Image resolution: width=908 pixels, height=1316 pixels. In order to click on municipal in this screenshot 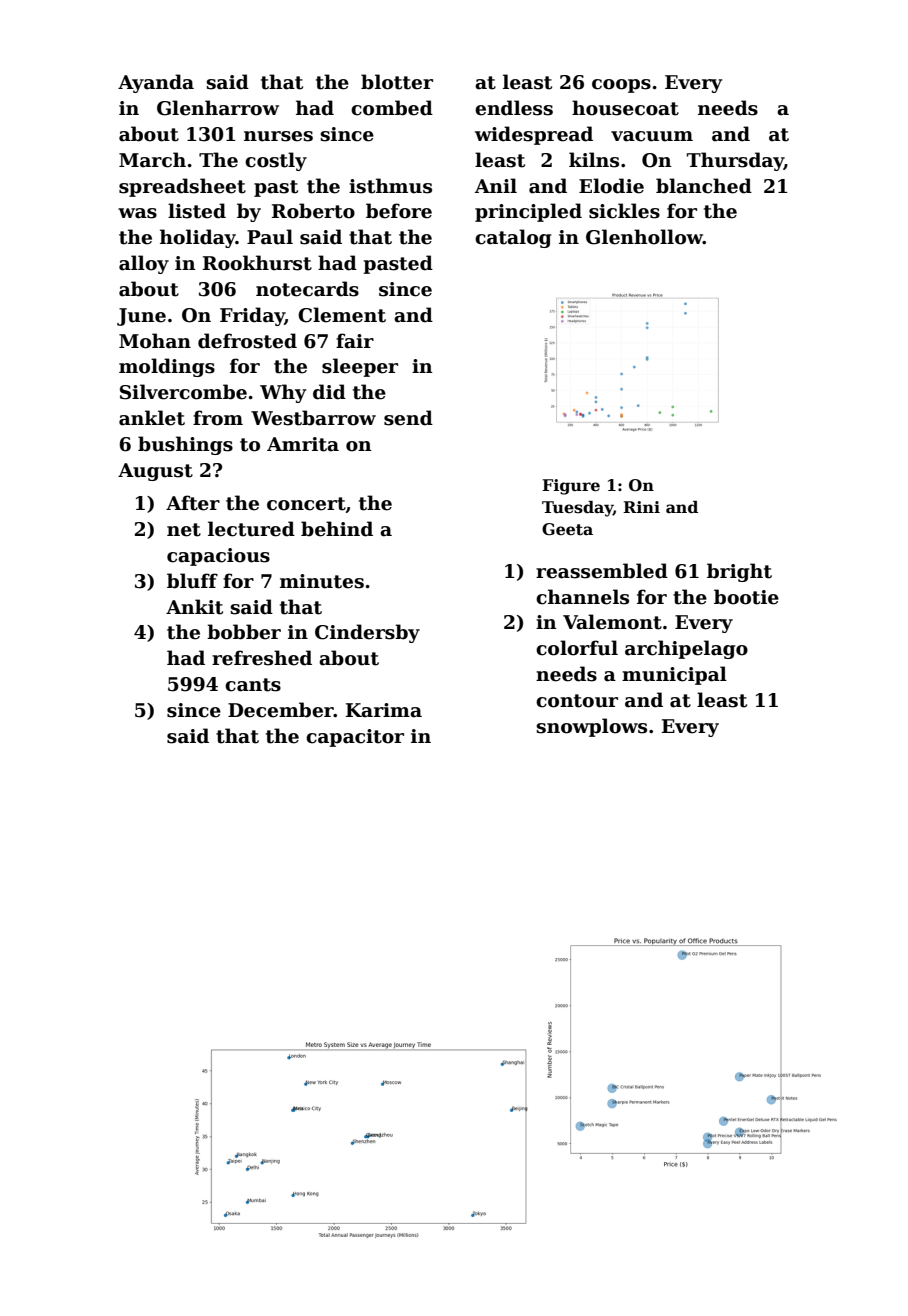, I will do `click(674, 675)`.
